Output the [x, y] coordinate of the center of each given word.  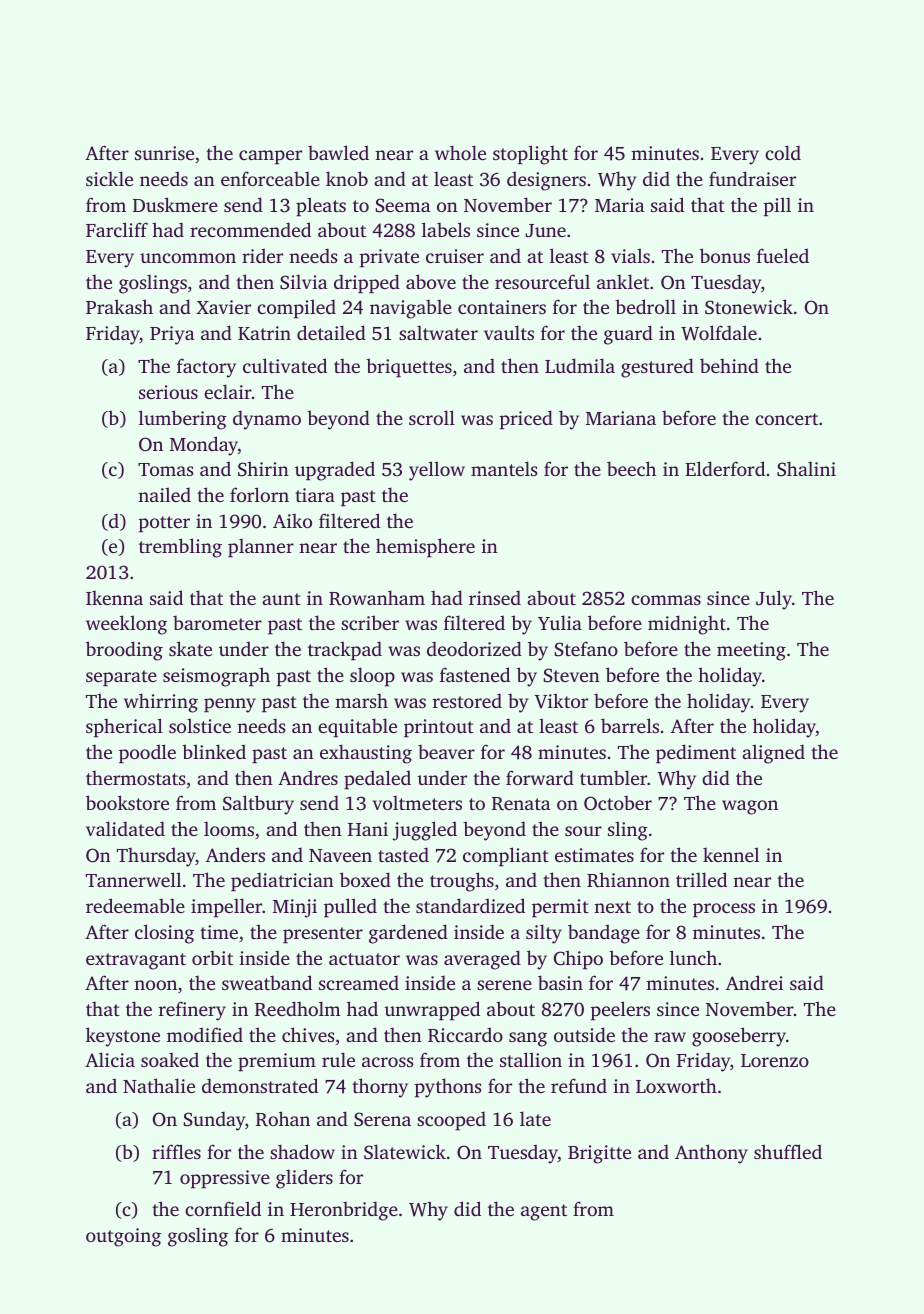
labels [446, 229]
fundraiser [752, 178]
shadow [302, 1151]
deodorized [474, 648]
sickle [109, 178]
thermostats [135, 777]
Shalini [806, 469]
